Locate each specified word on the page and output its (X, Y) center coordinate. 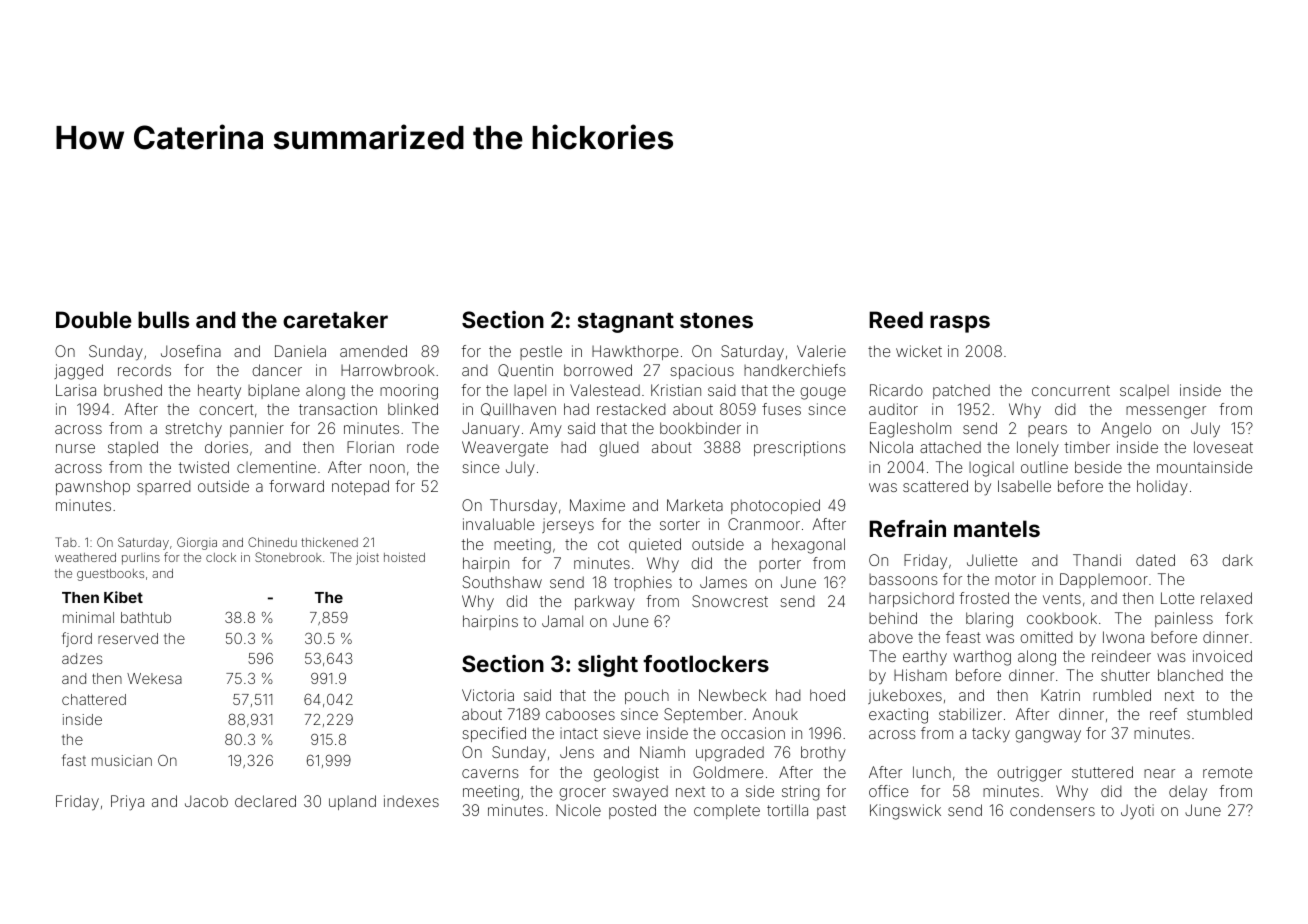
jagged (78, 372)
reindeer (1121, 656)
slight (608, 666)
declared (265, 801)
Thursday (523, 506)
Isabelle (1024, 486)
